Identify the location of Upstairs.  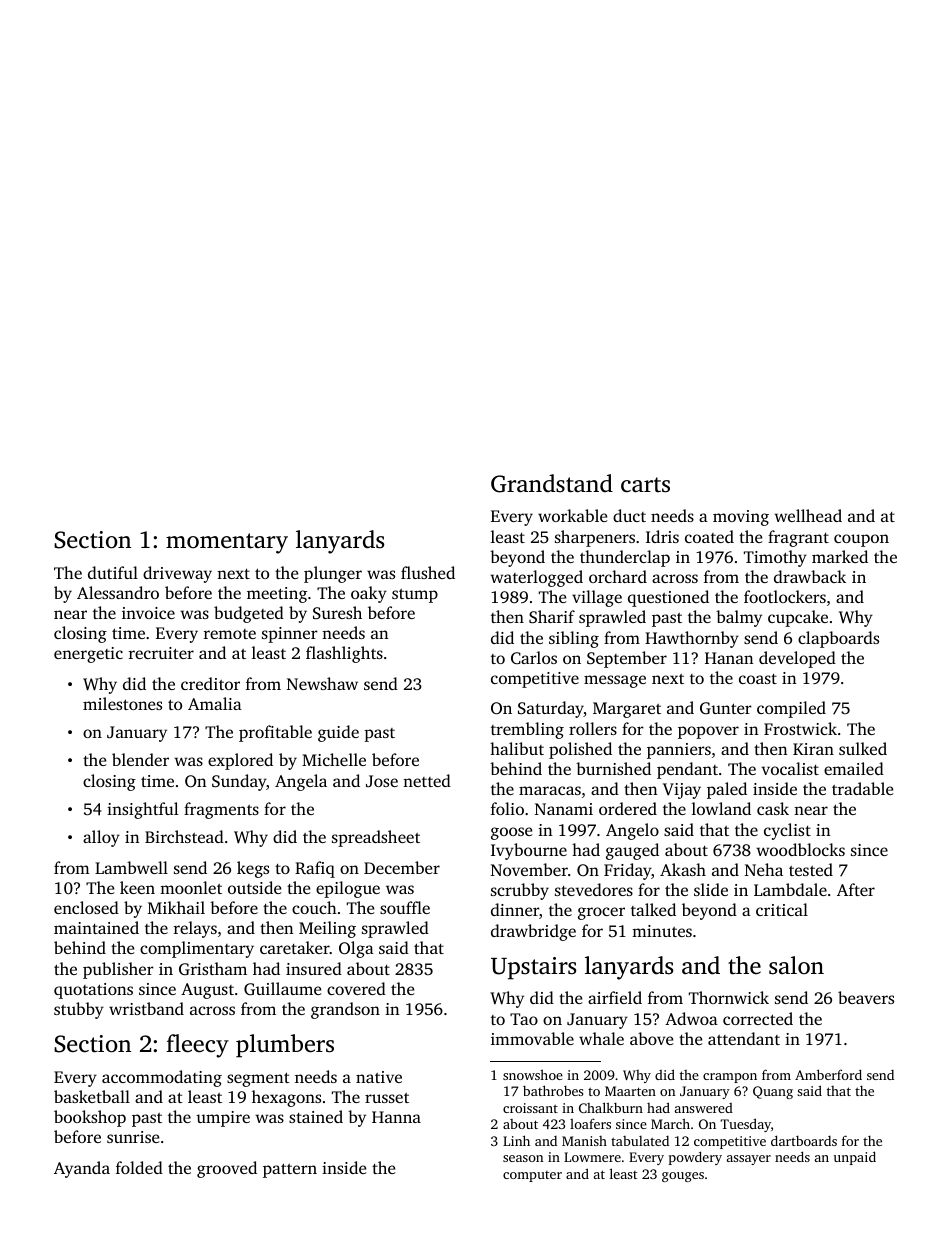
(533, 968).
